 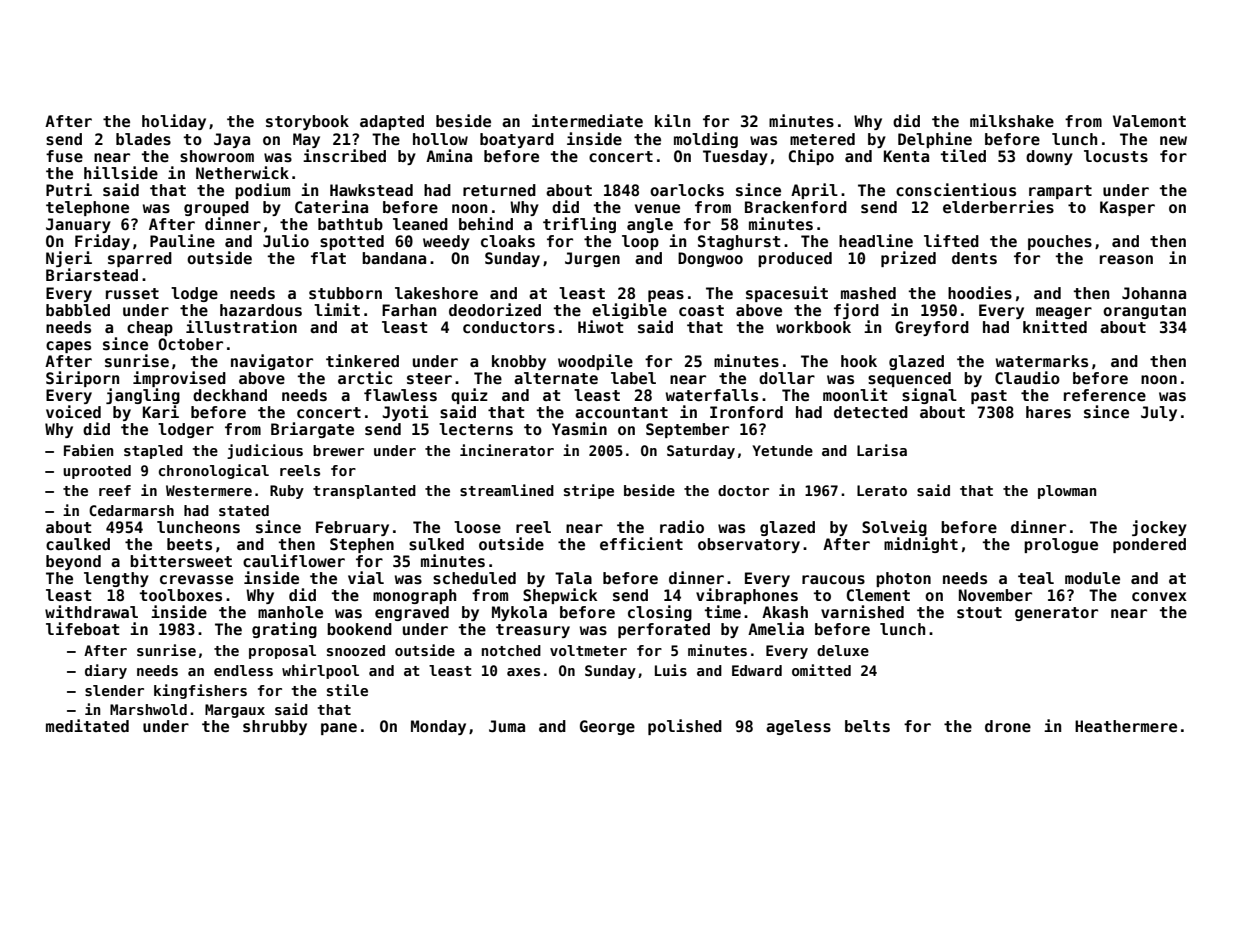 What do you see at coordinates (672, 120) in the document?
I see `kiln` at bounding box center [672, 120].
